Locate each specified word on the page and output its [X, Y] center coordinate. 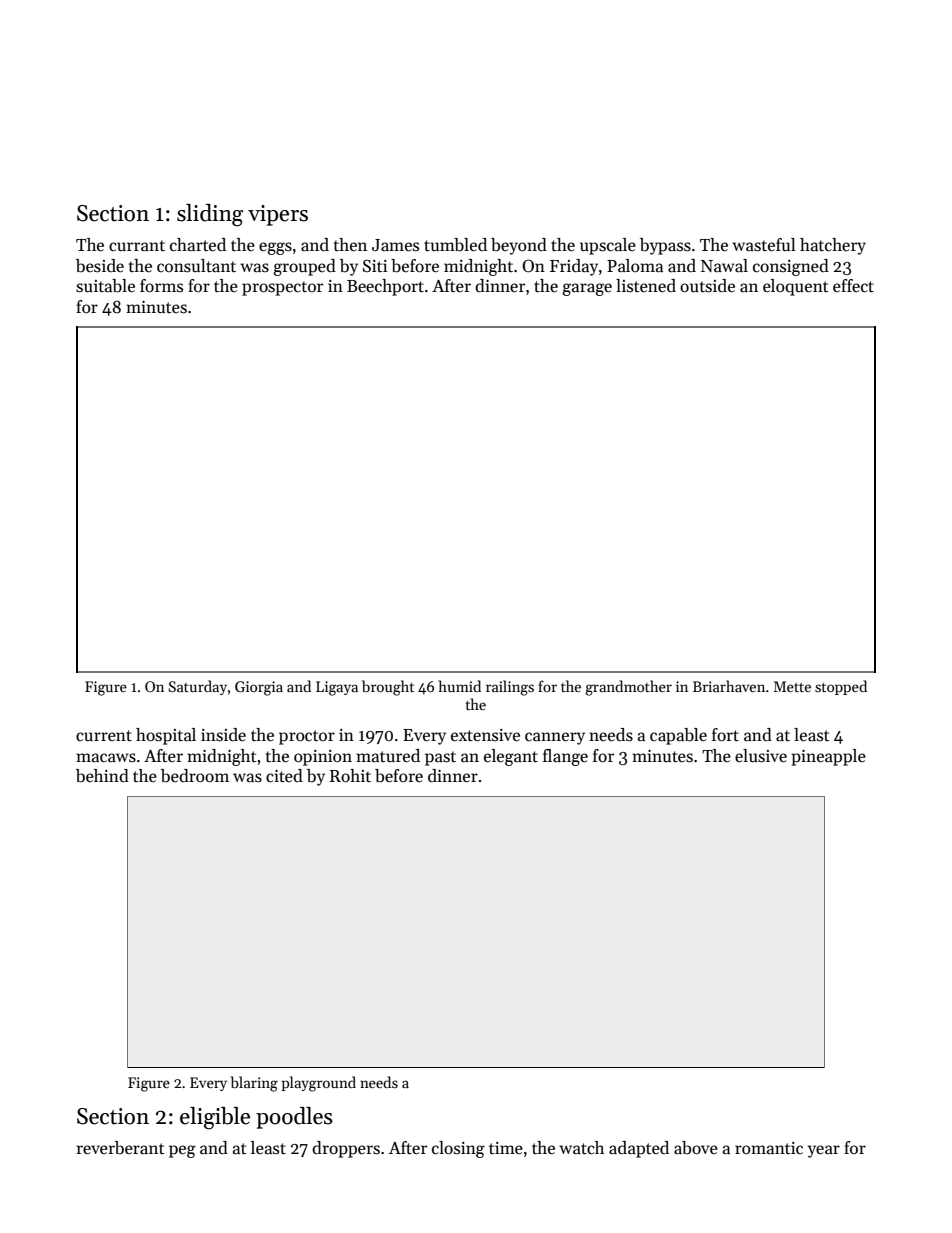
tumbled [455, 245]
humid [460, 686]
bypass [665, 246]
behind [102, 776]
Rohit [350, 776]
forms [161, 286]
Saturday [198, 687]
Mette [792, 686]
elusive [761, 756]
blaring [254, 1084]
